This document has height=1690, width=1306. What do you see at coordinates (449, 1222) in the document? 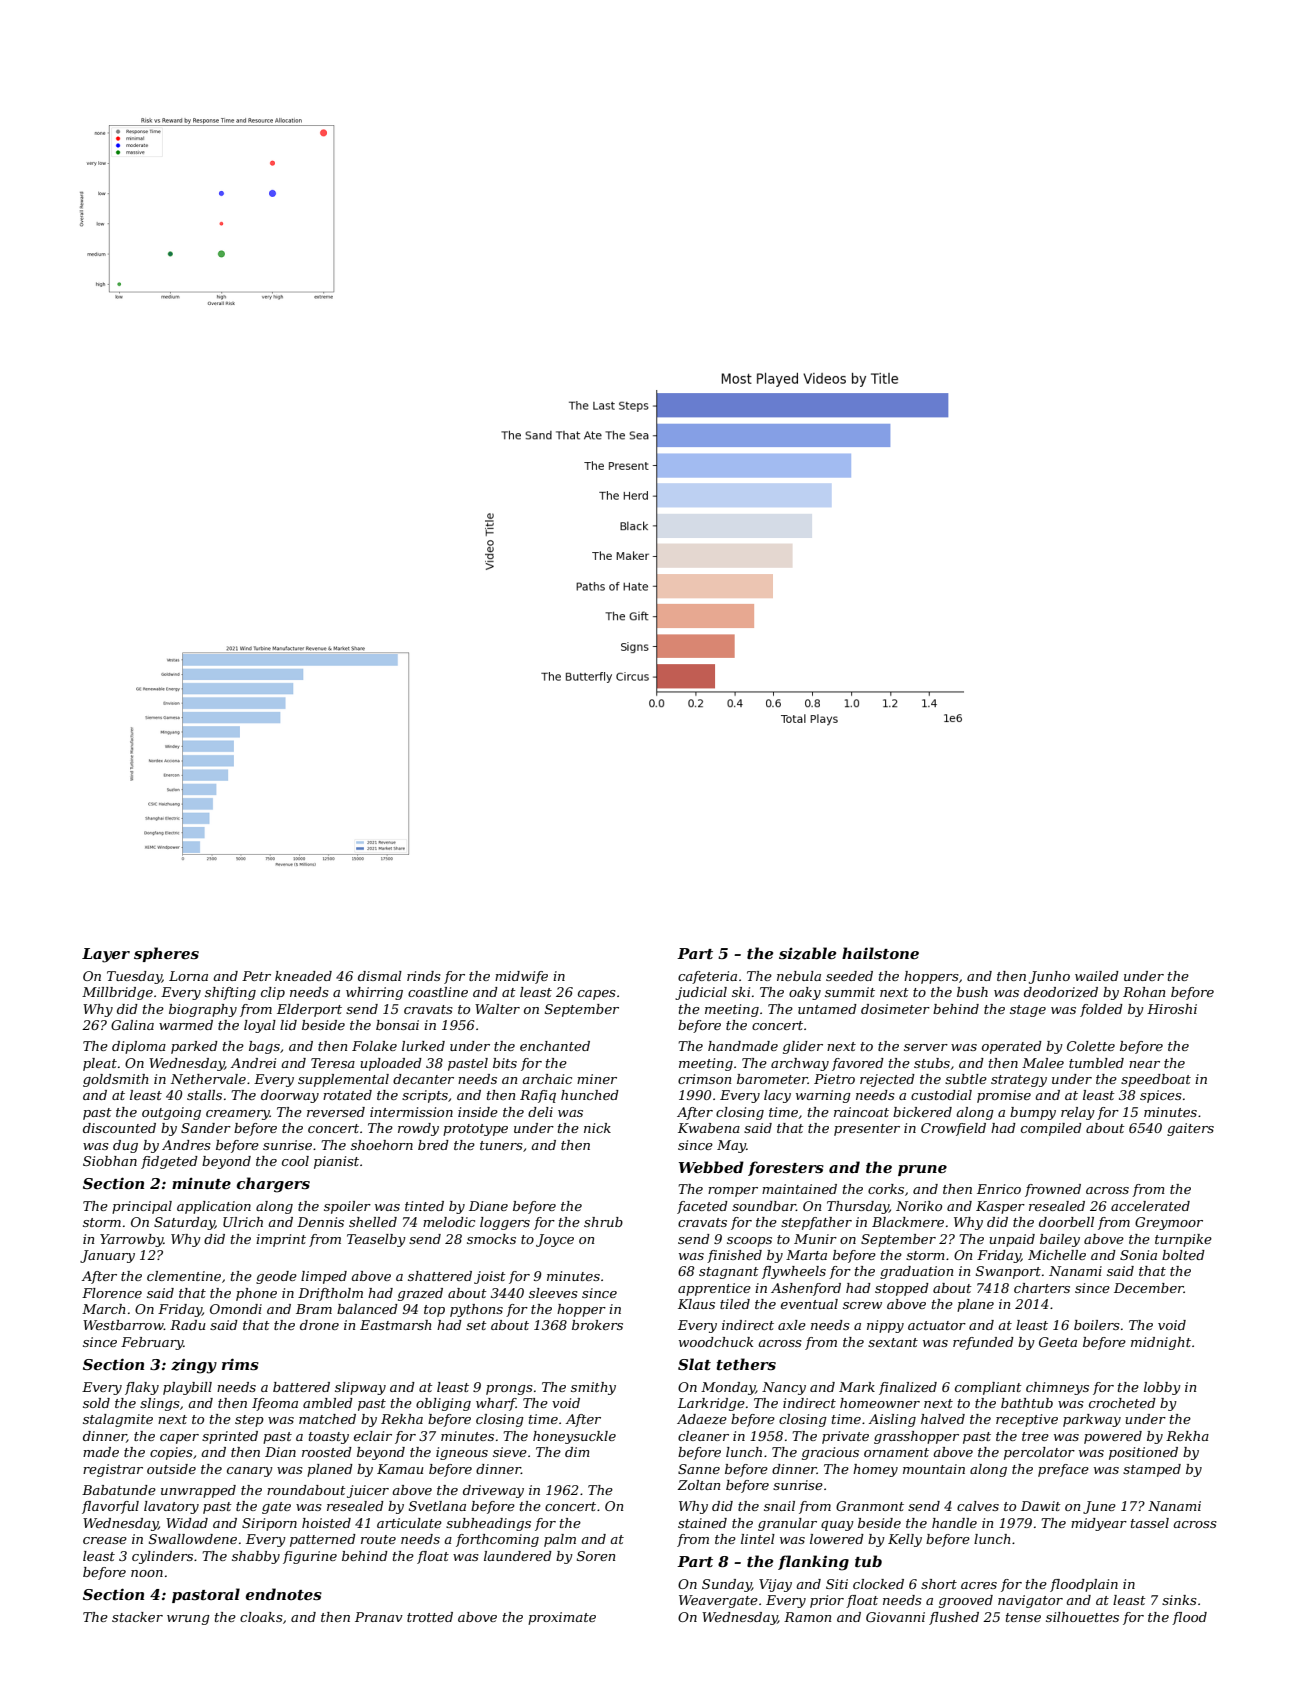
I see `melodic` at bounding box center [449, 1222].
